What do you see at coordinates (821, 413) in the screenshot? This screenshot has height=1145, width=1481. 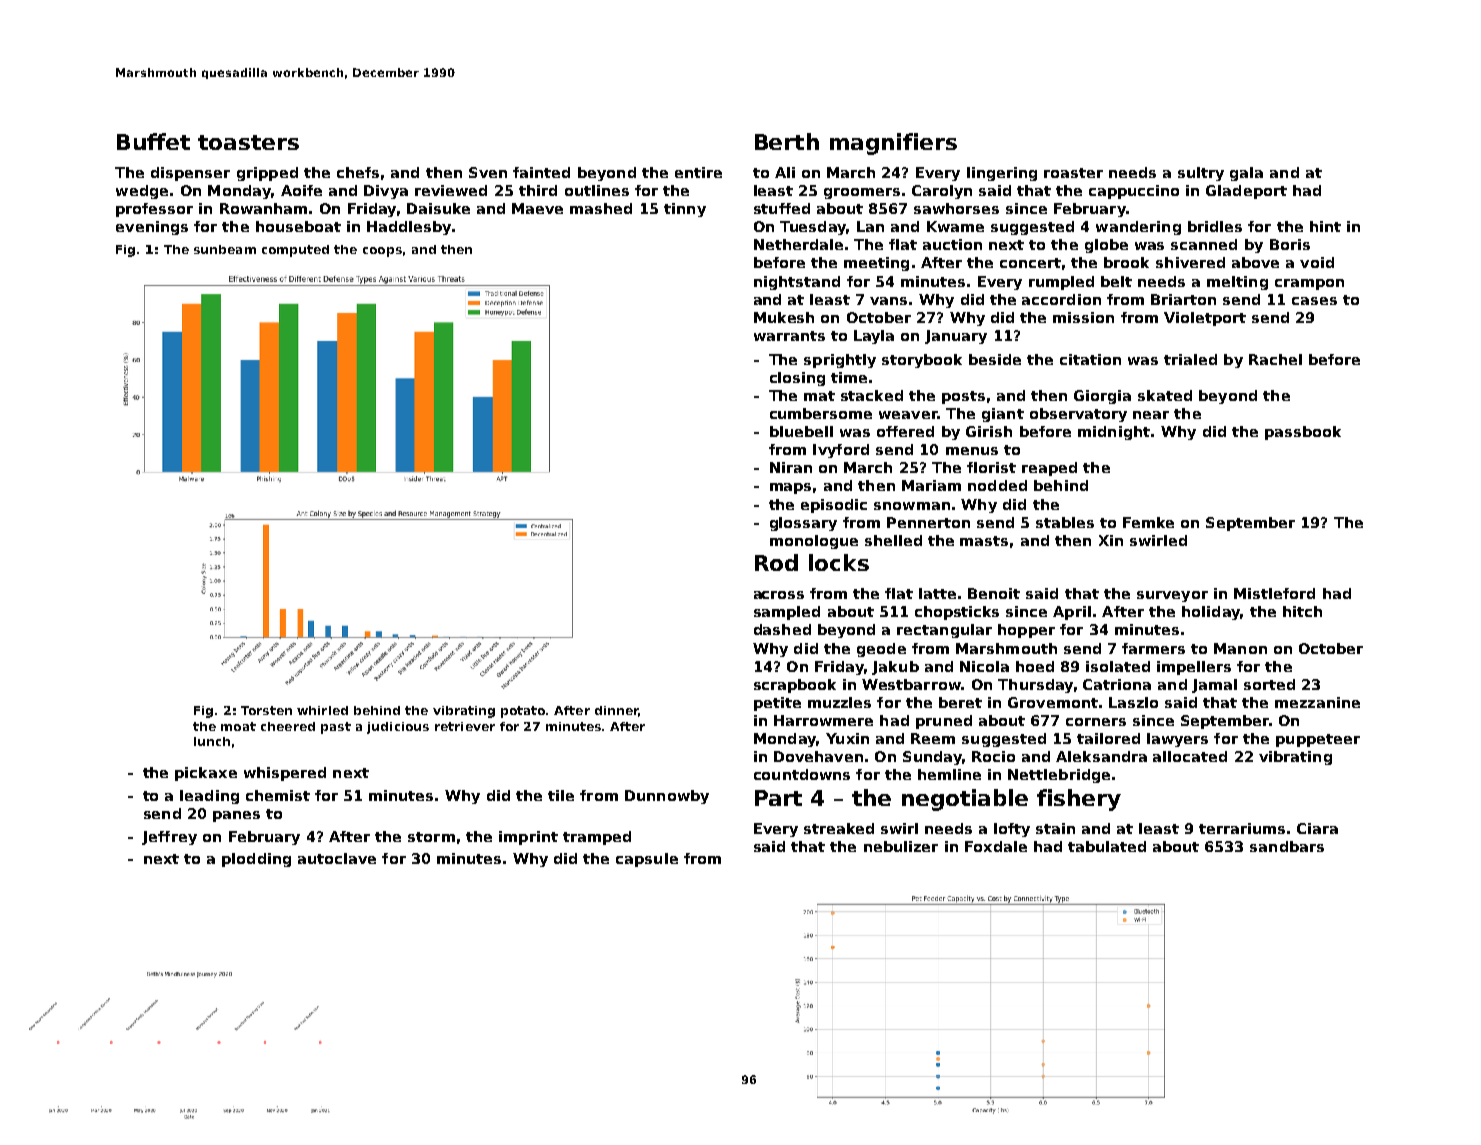 I see `cumbersome` at bounding box center [821, 413].
